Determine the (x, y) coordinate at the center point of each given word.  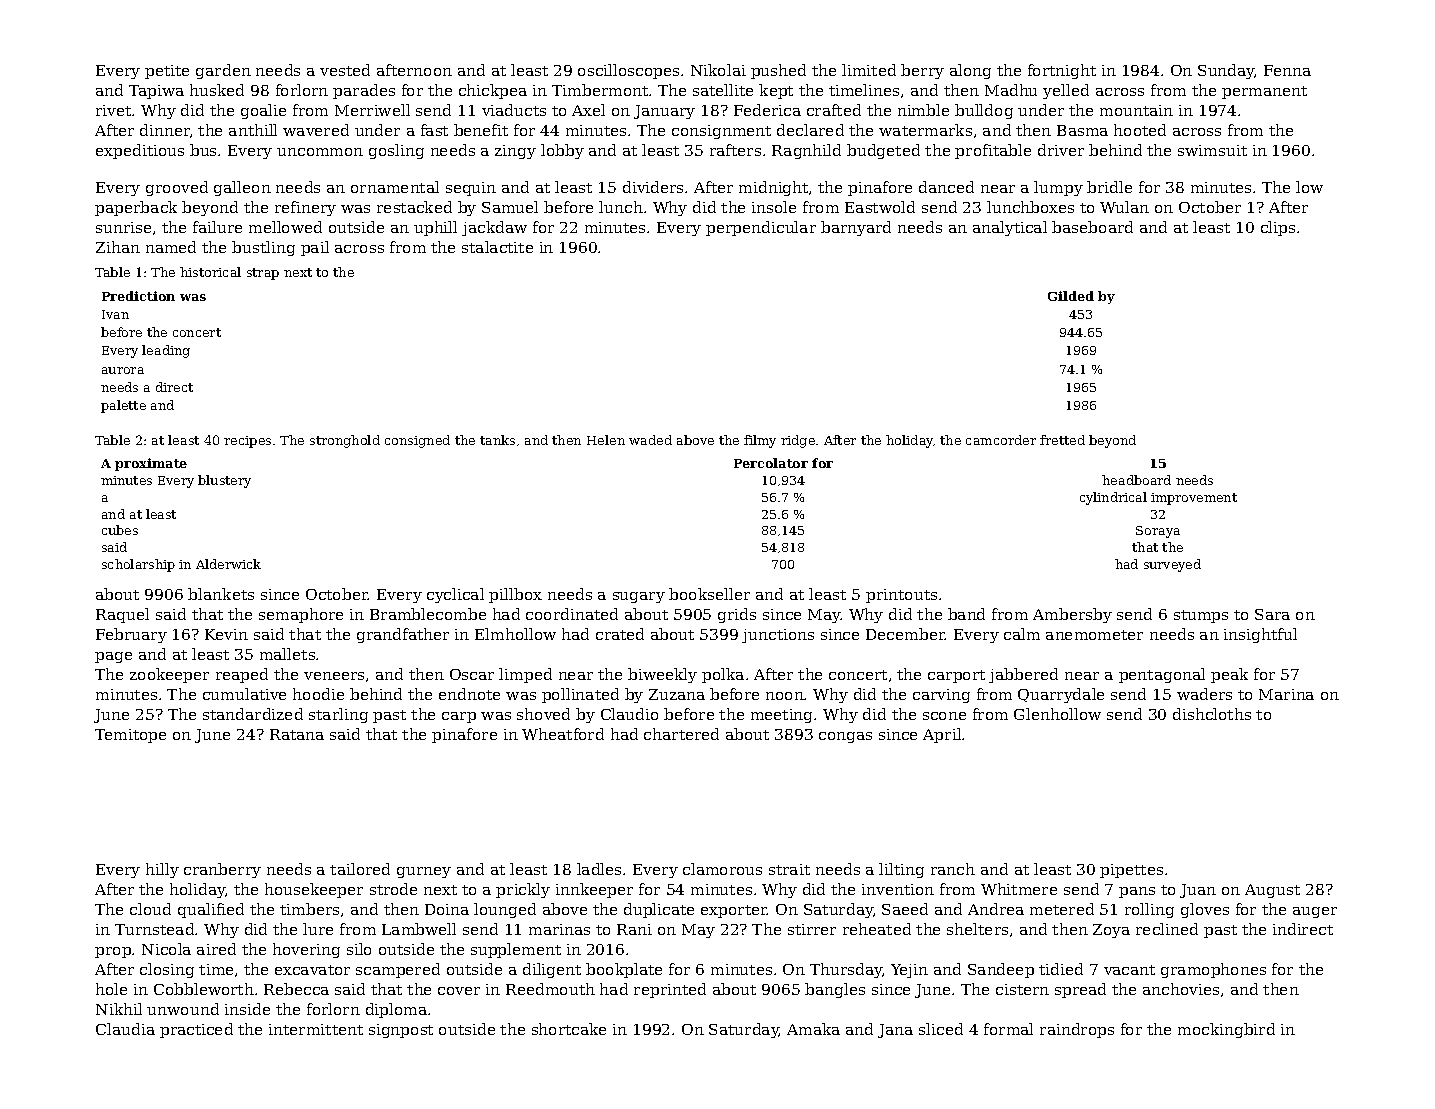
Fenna (1287, 70)
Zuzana (677, 694)
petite (167, 72)
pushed (778, 71)
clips (1278, 228)
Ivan (115, 314)
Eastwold (880, 207)
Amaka (813, 1029)
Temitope (130, 736)
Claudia (125, 1029)
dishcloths (1212, 714)
